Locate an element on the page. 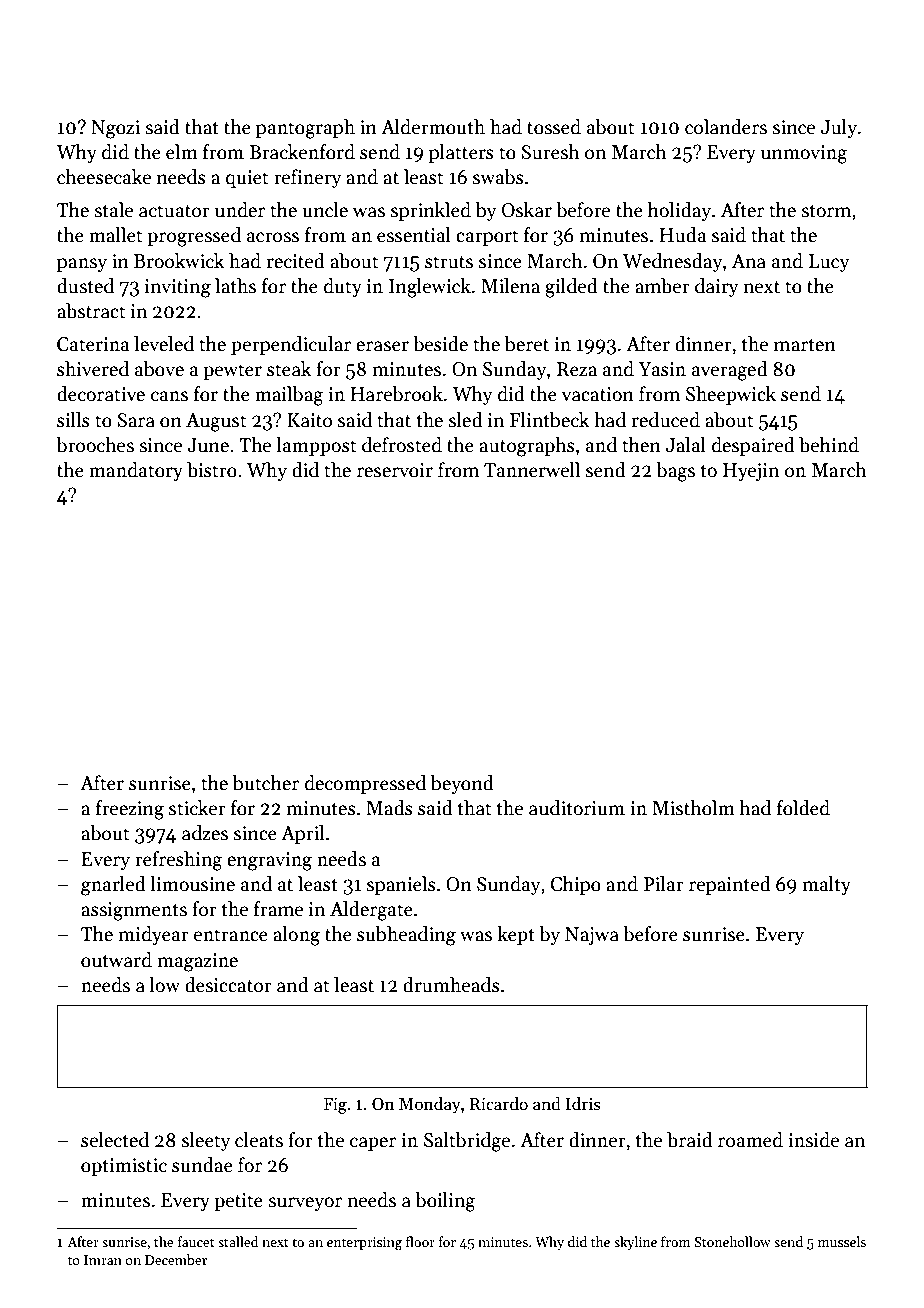  spaniels is located at coordinates (401, 885).
